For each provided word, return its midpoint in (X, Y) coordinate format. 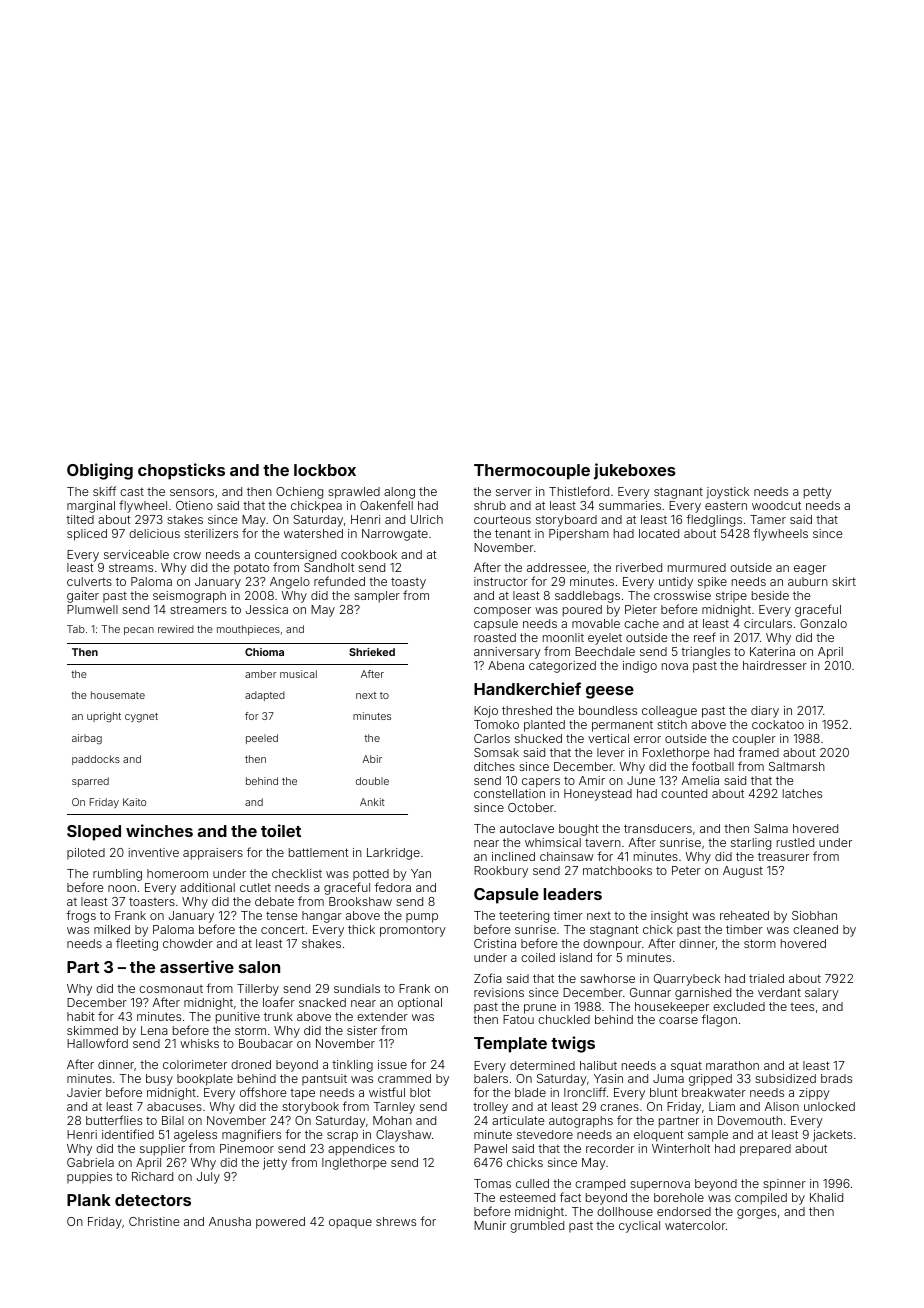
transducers (658, 828)
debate (274, 901)
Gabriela (90, 1162)
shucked (538, 738)
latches (802, 793)
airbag (87, 739)
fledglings (714, 520)
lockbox (325, 470)
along (399, 493)
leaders (573, 894)
